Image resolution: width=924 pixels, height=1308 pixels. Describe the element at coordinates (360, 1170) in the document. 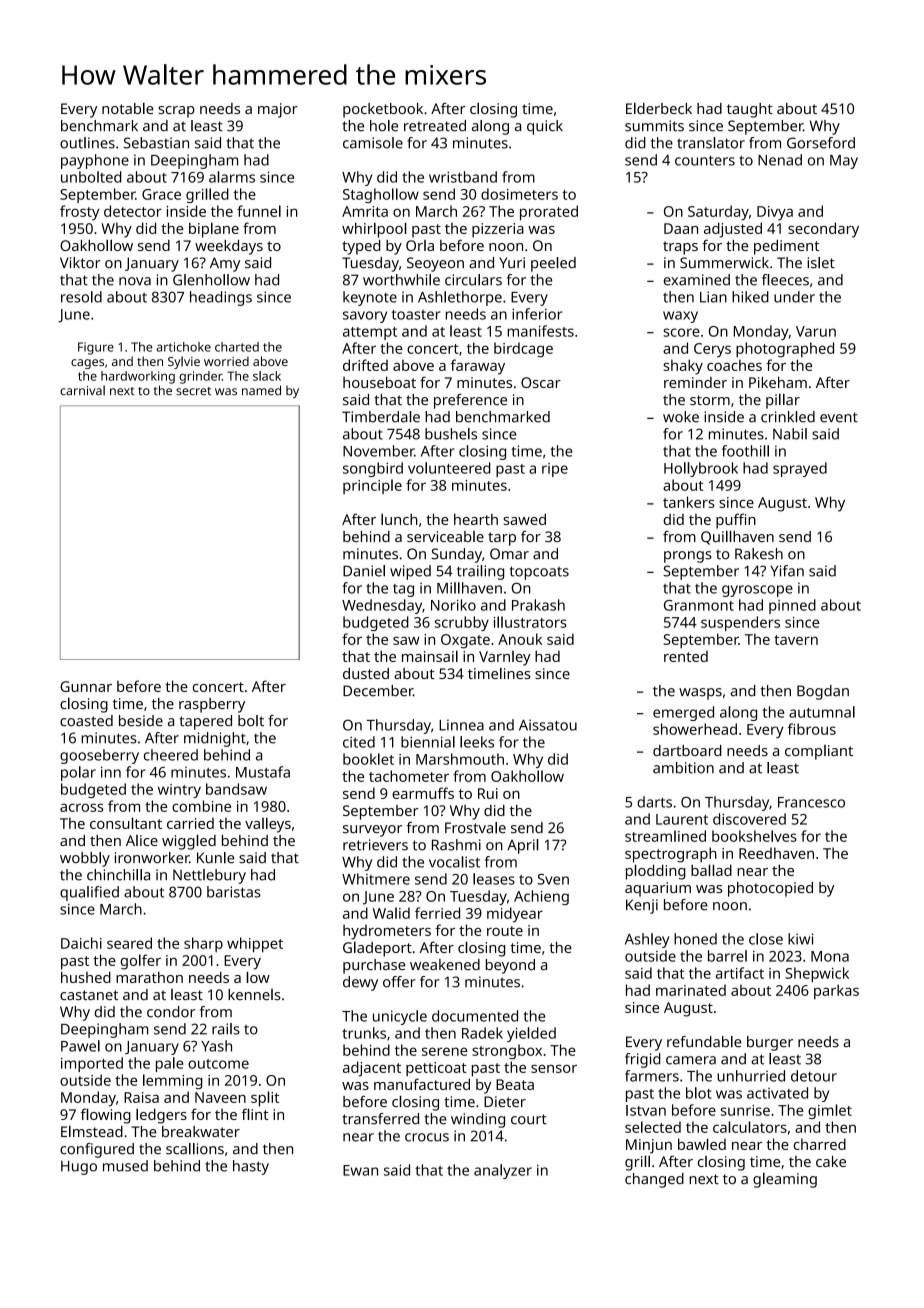

I see `Ewan` at that location.
